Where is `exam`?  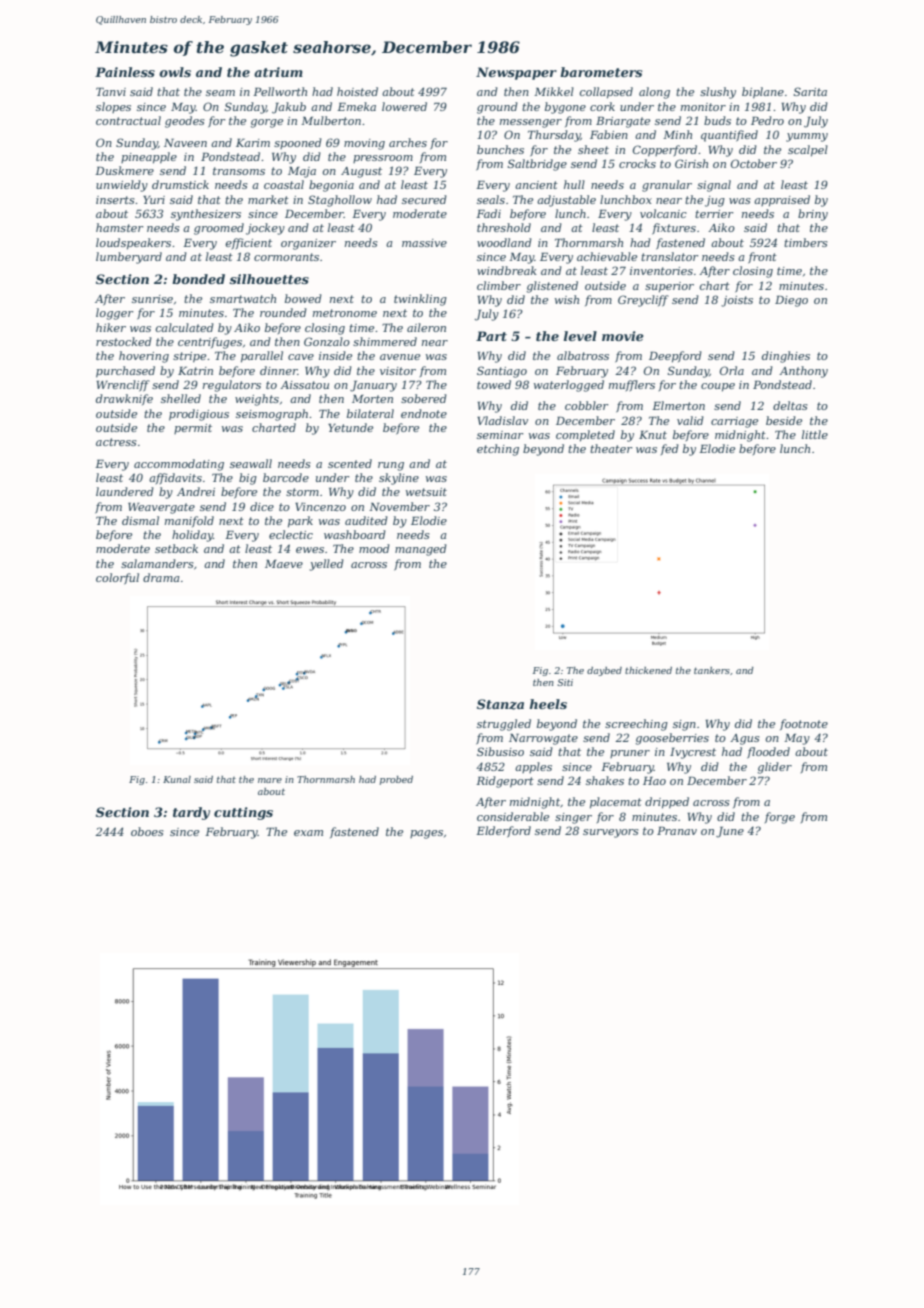
exam is located at coordinates (308, 833).
